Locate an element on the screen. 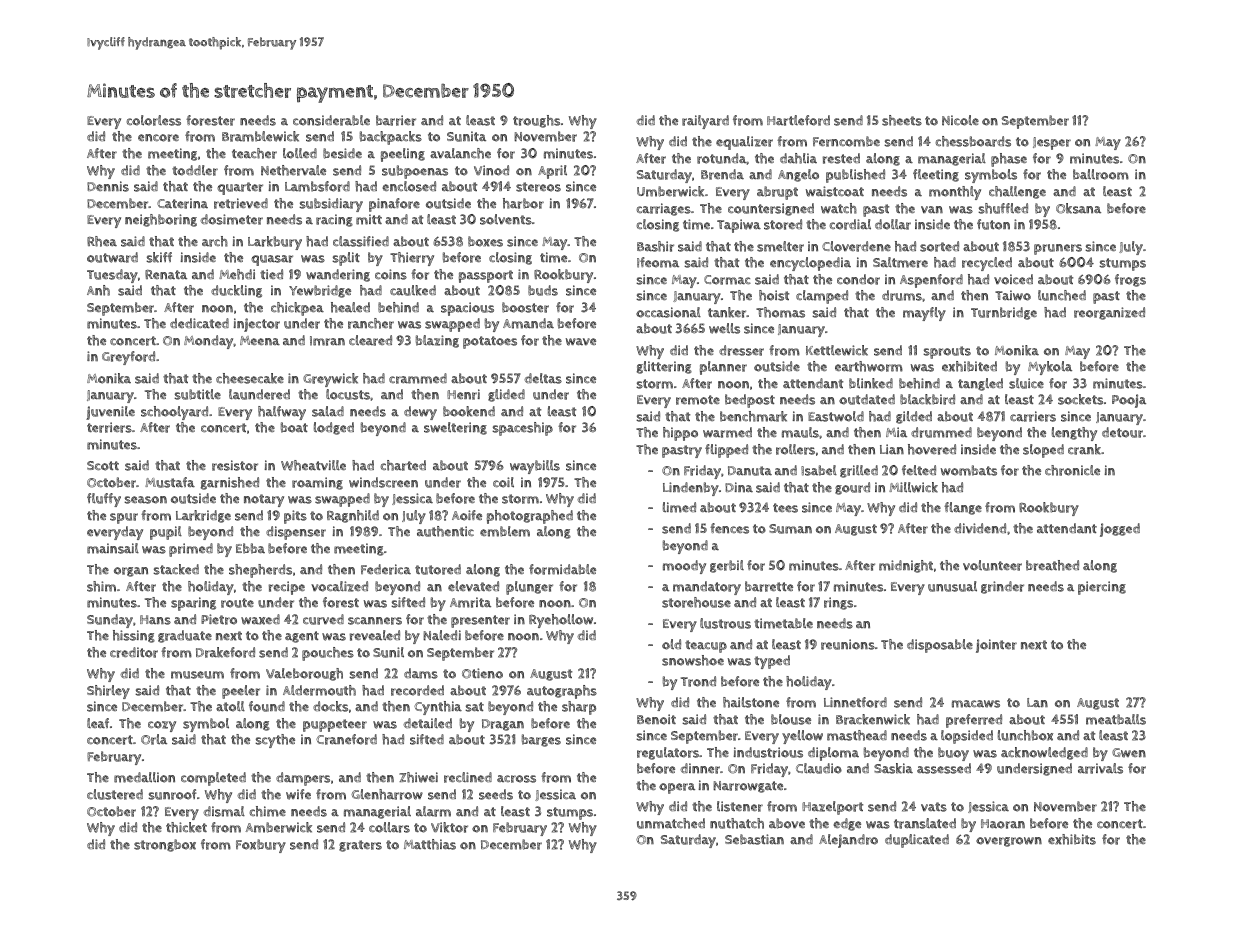  primed is located at coordinates (191, 550).
